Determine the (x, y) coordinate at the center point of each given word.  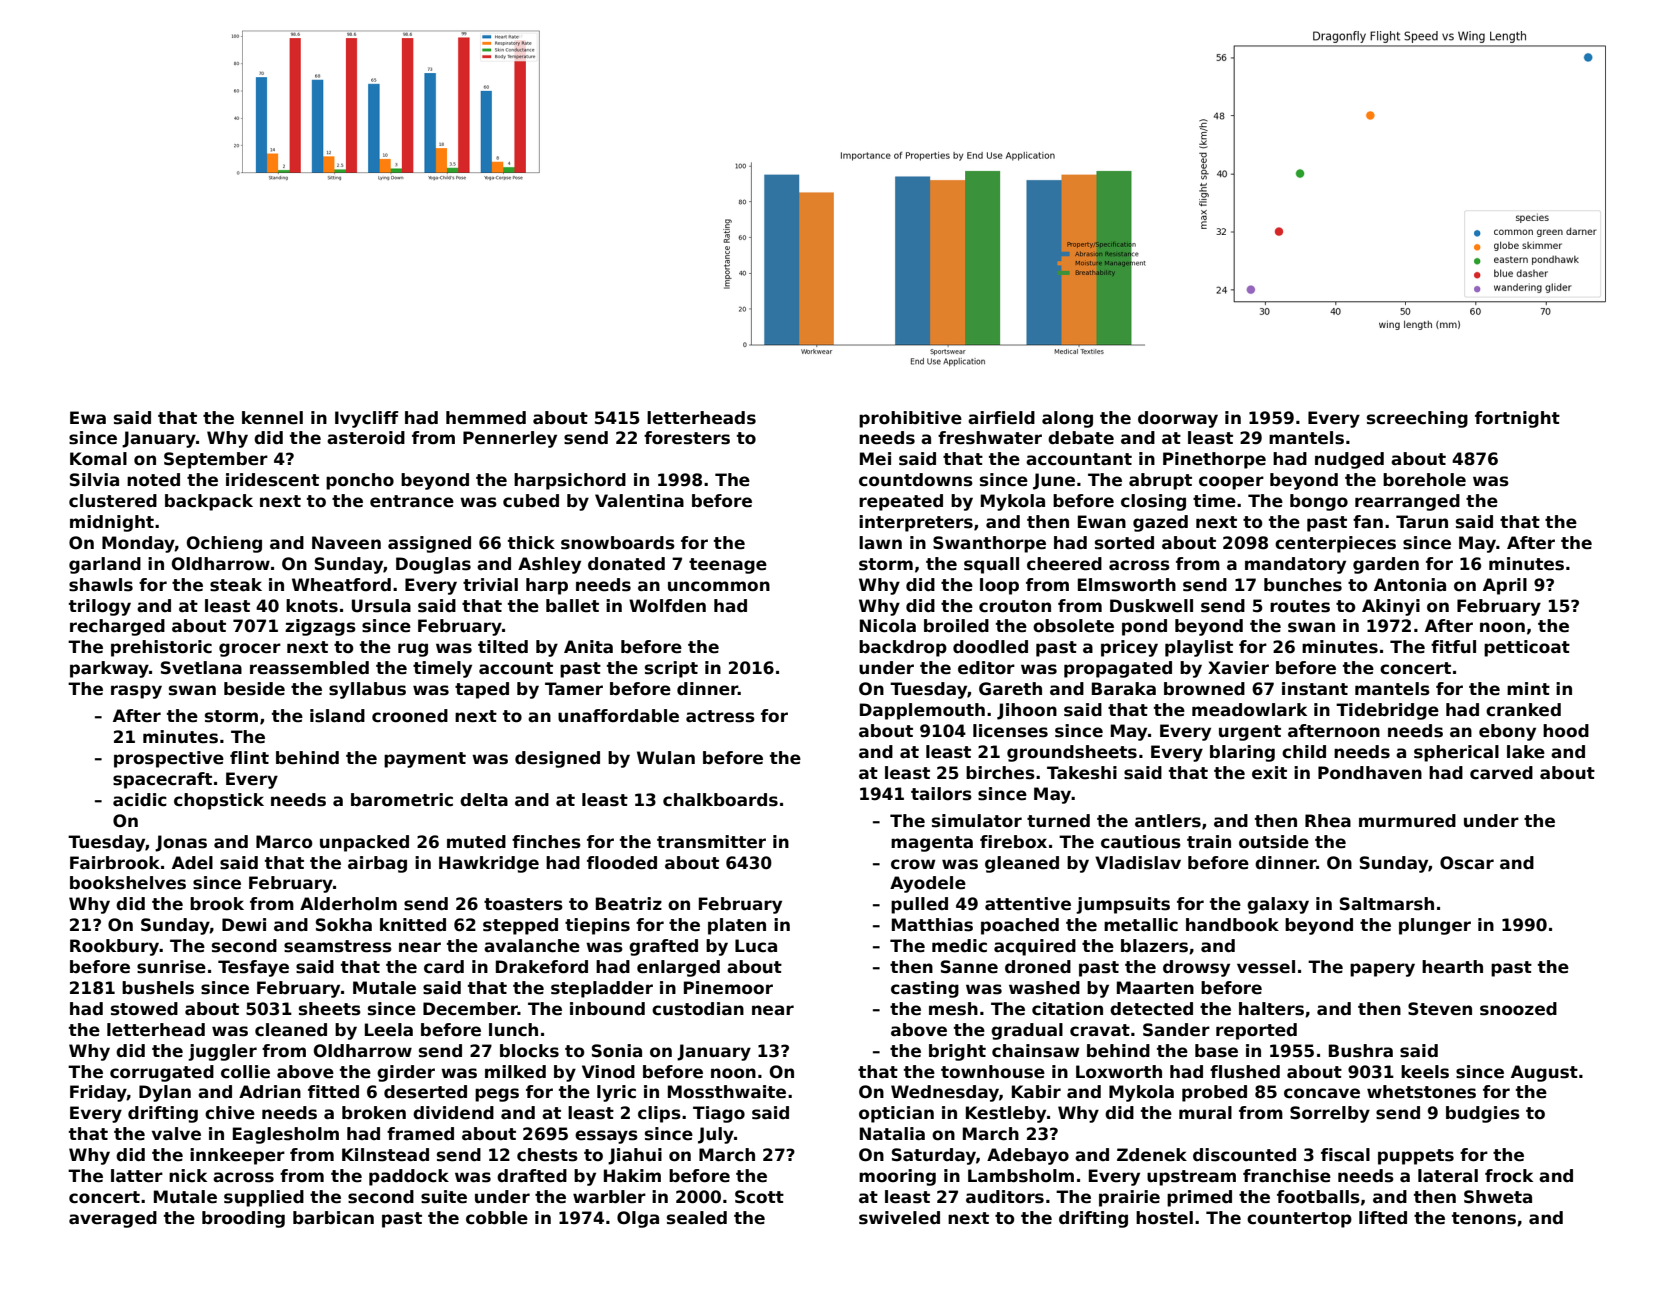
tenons (1484, 1218)
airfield (1001, 418)
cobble (497, 1218)
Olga (638, 1219)
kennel (272, 418)
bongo (1319, 502)
